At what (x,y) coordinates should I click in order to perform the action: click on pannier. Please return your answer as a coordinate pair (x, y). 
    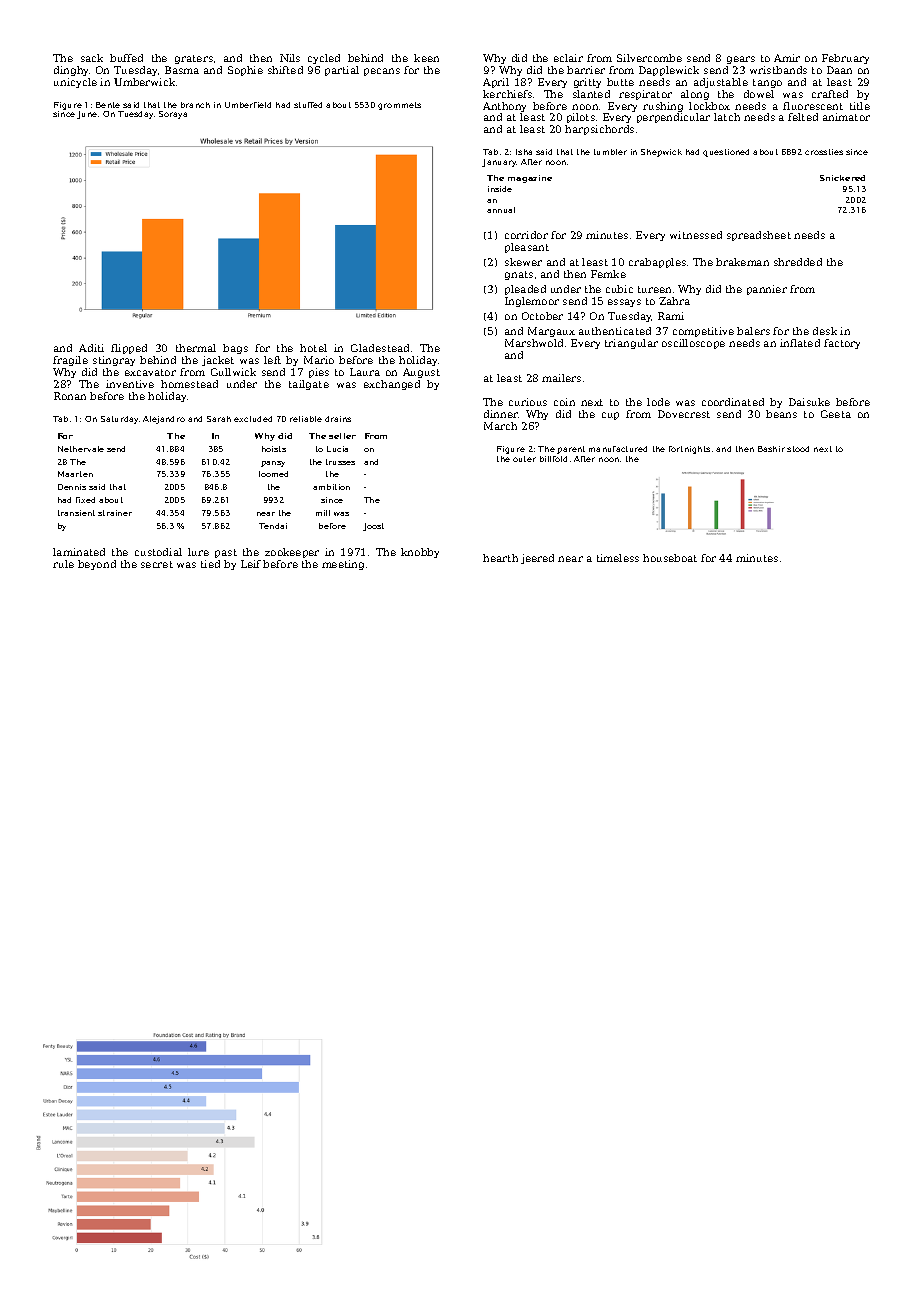
    Looking at the image, I should click on (767, 290).
